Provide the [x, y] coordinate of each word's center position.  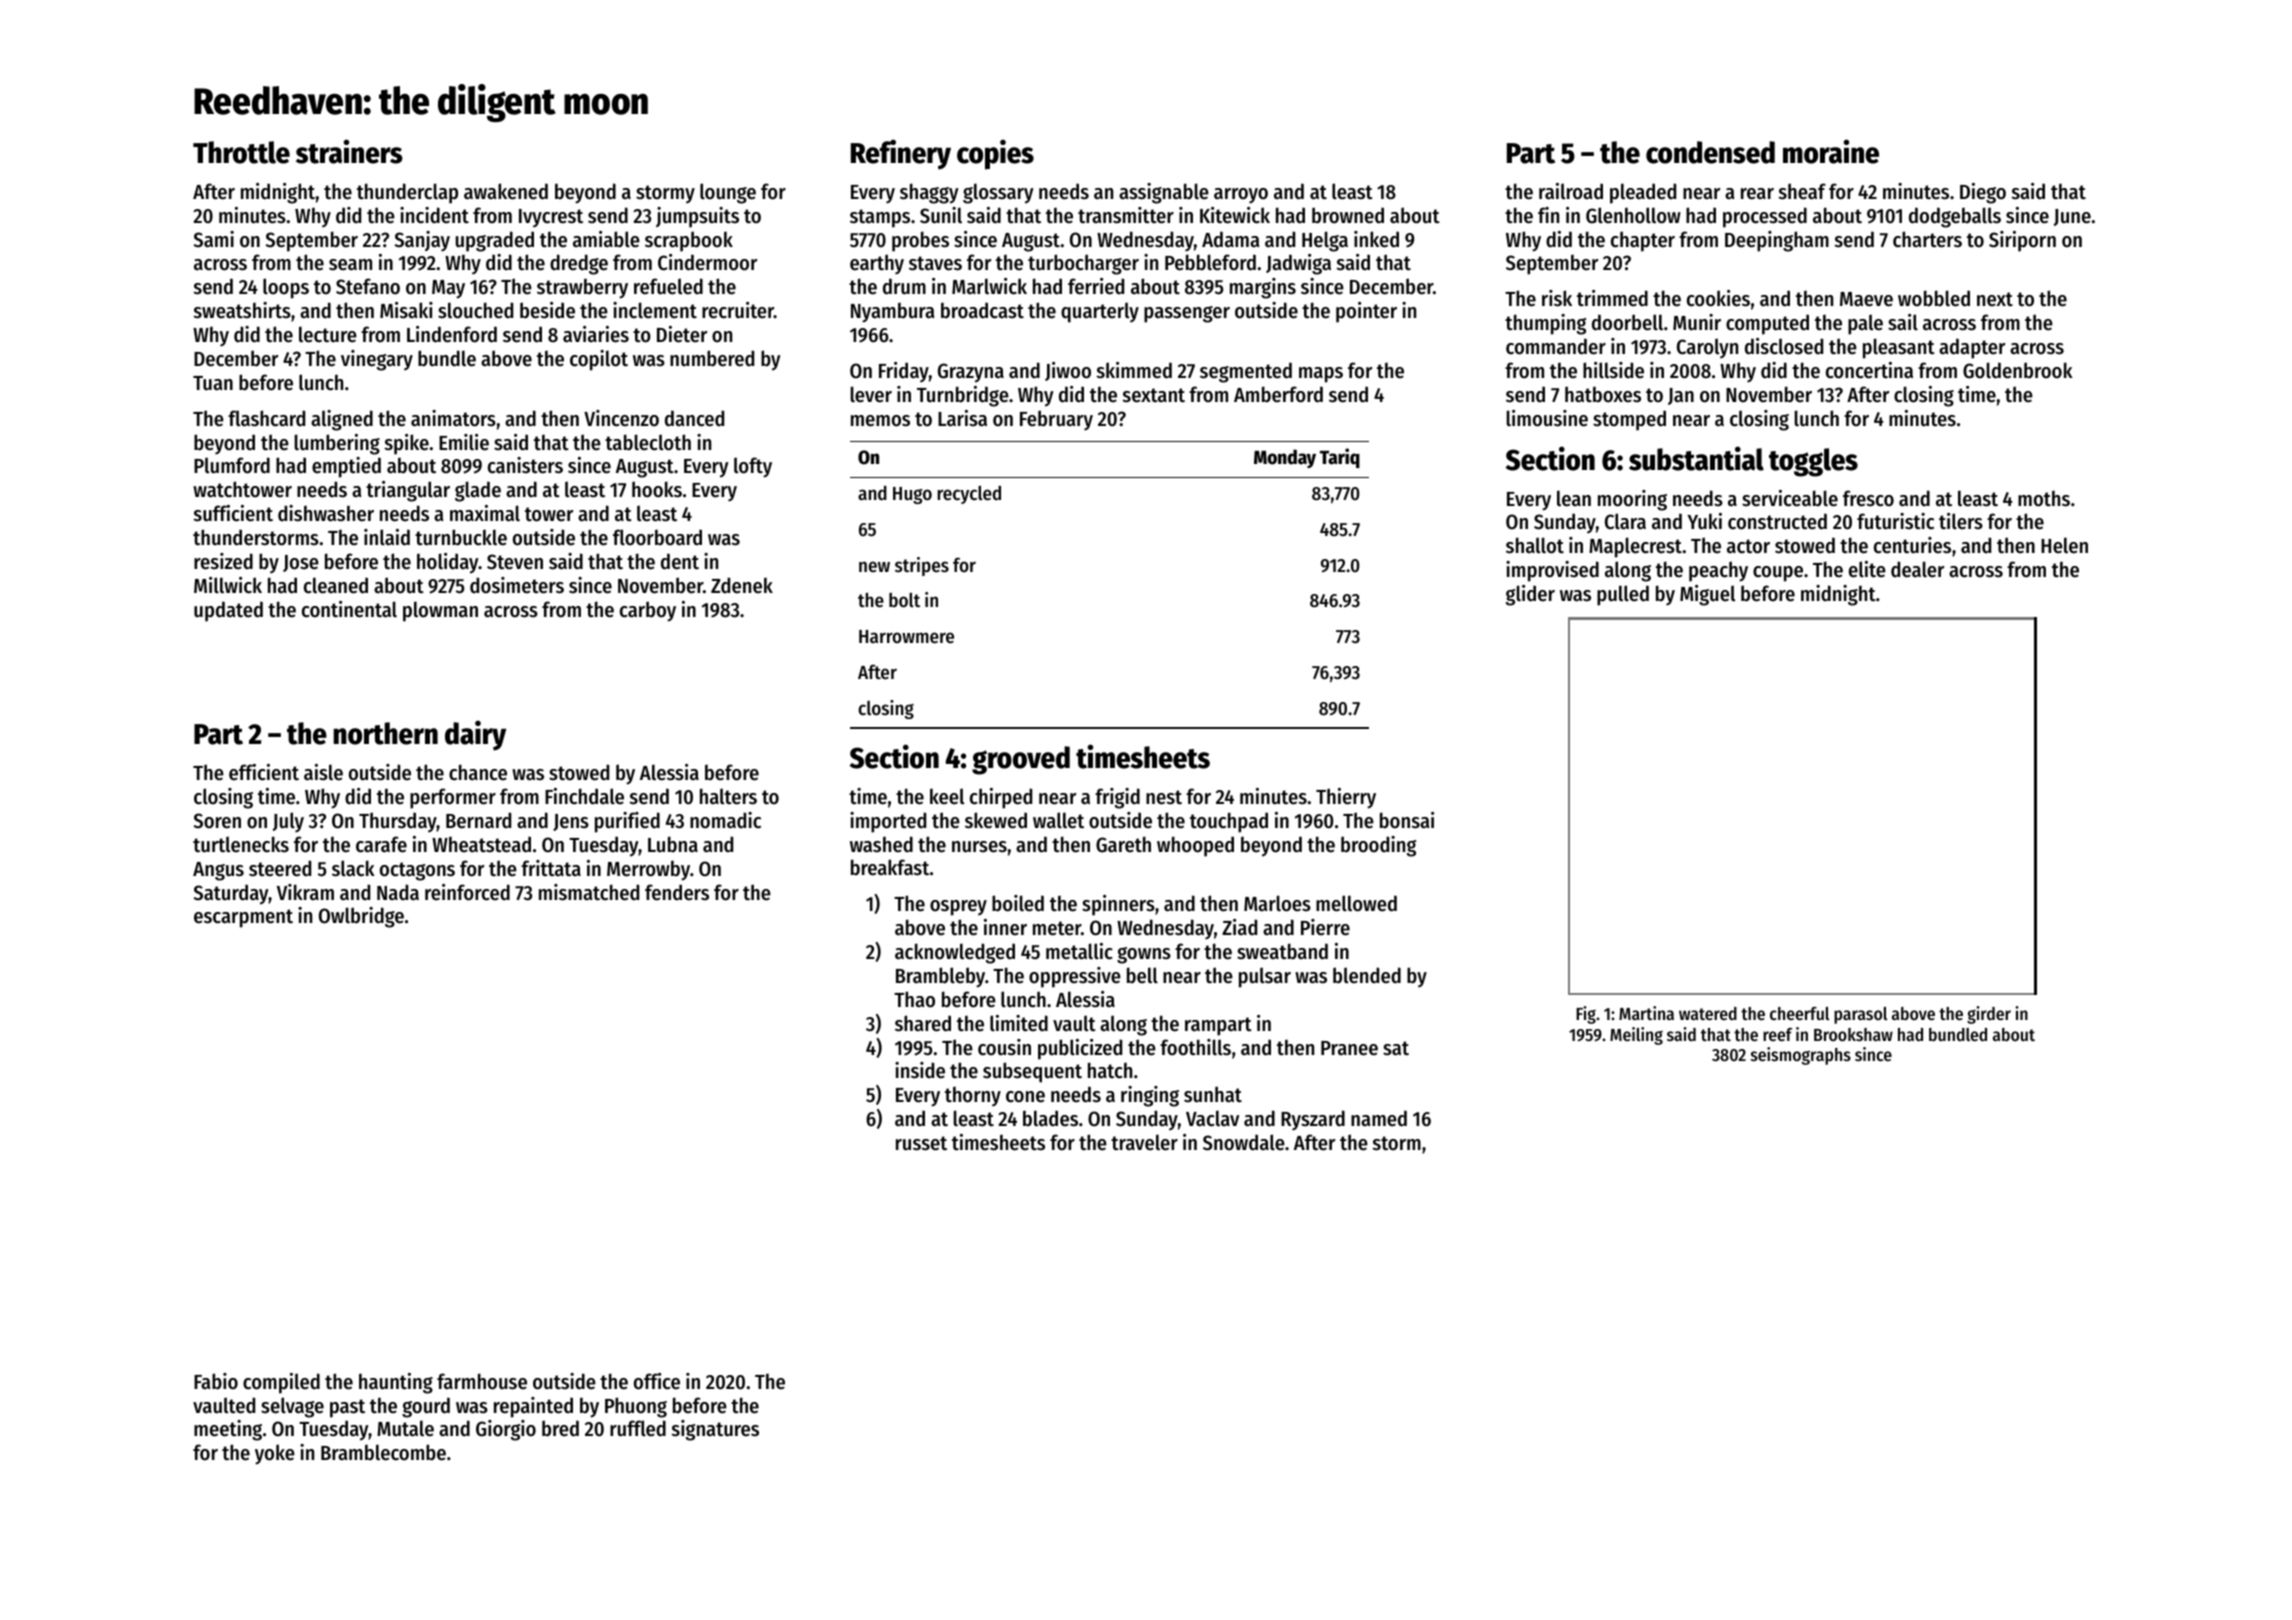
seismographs [1801, 1056]
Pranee [1349, 1048]
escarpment [243, 918]
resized [223, 561]
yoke [275, 1454]
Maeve [1866, 299]
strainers [349, 151]
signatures [715, 1430]
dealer [1917, 569]
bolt [904, 600]
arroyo [1241, 196]
